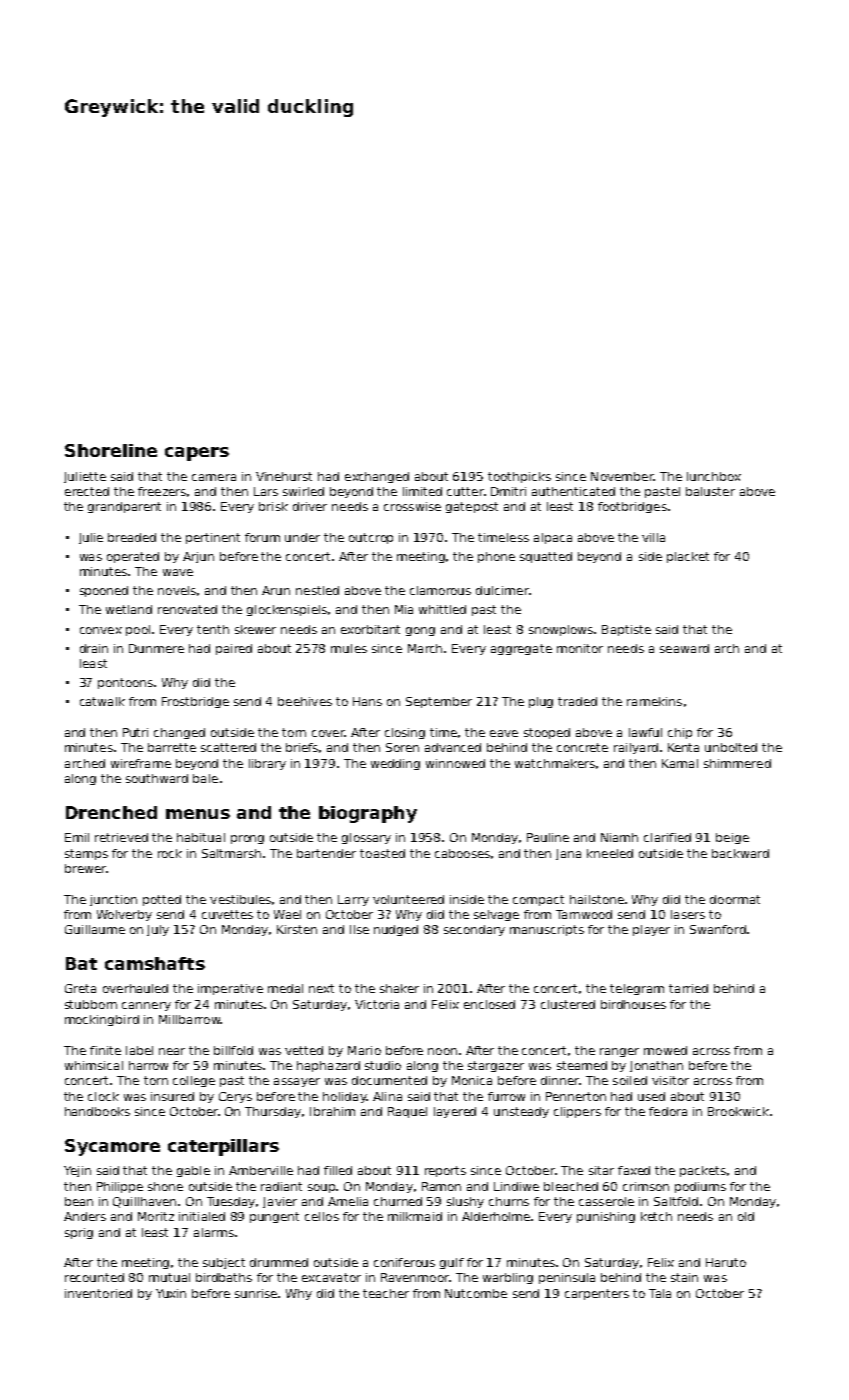  Describe the element at coordinates (310, 506) in the image. I see `driver` at that location.
